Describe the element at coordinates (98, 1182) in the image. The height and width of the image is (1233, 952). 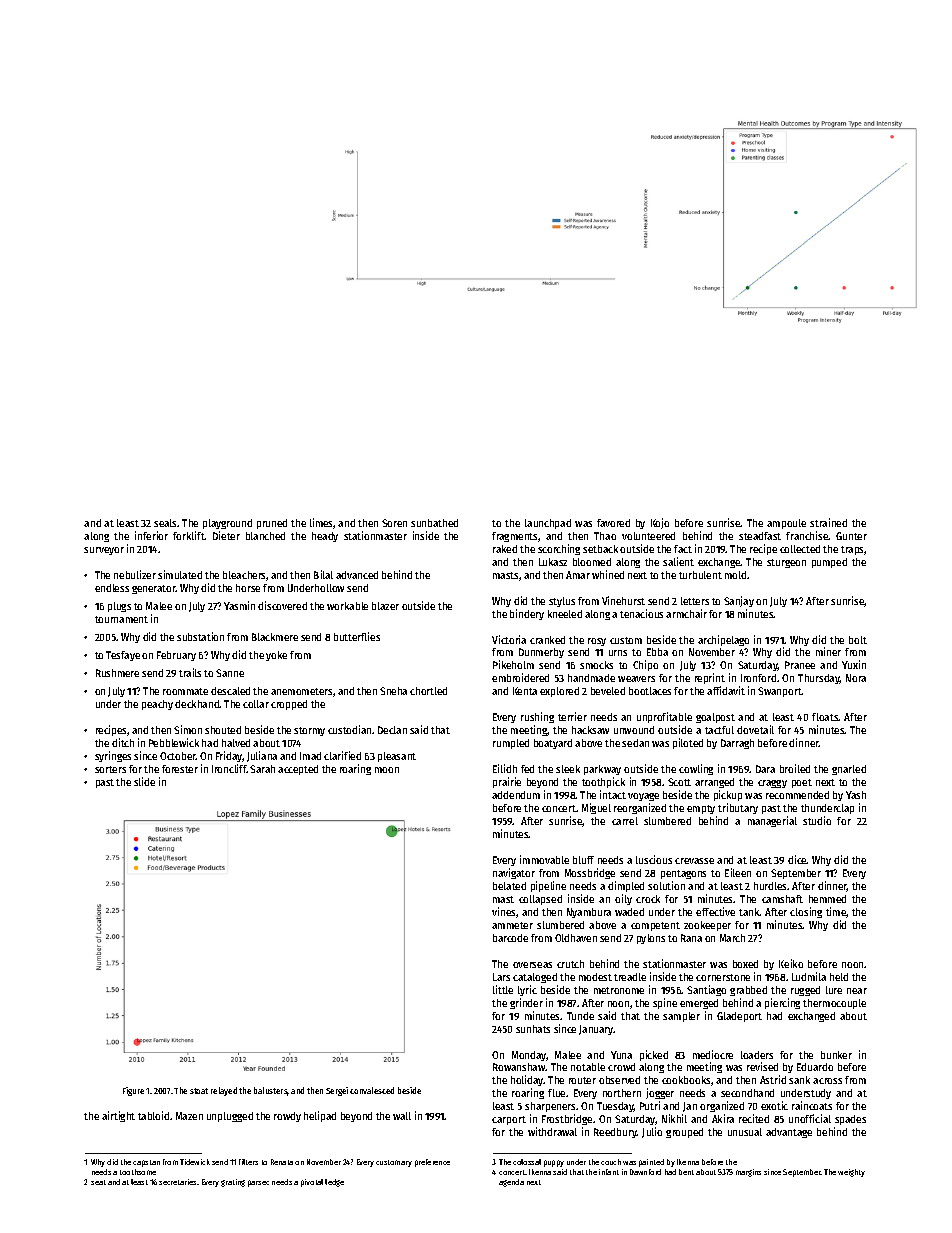
I see `seat` at that location.
